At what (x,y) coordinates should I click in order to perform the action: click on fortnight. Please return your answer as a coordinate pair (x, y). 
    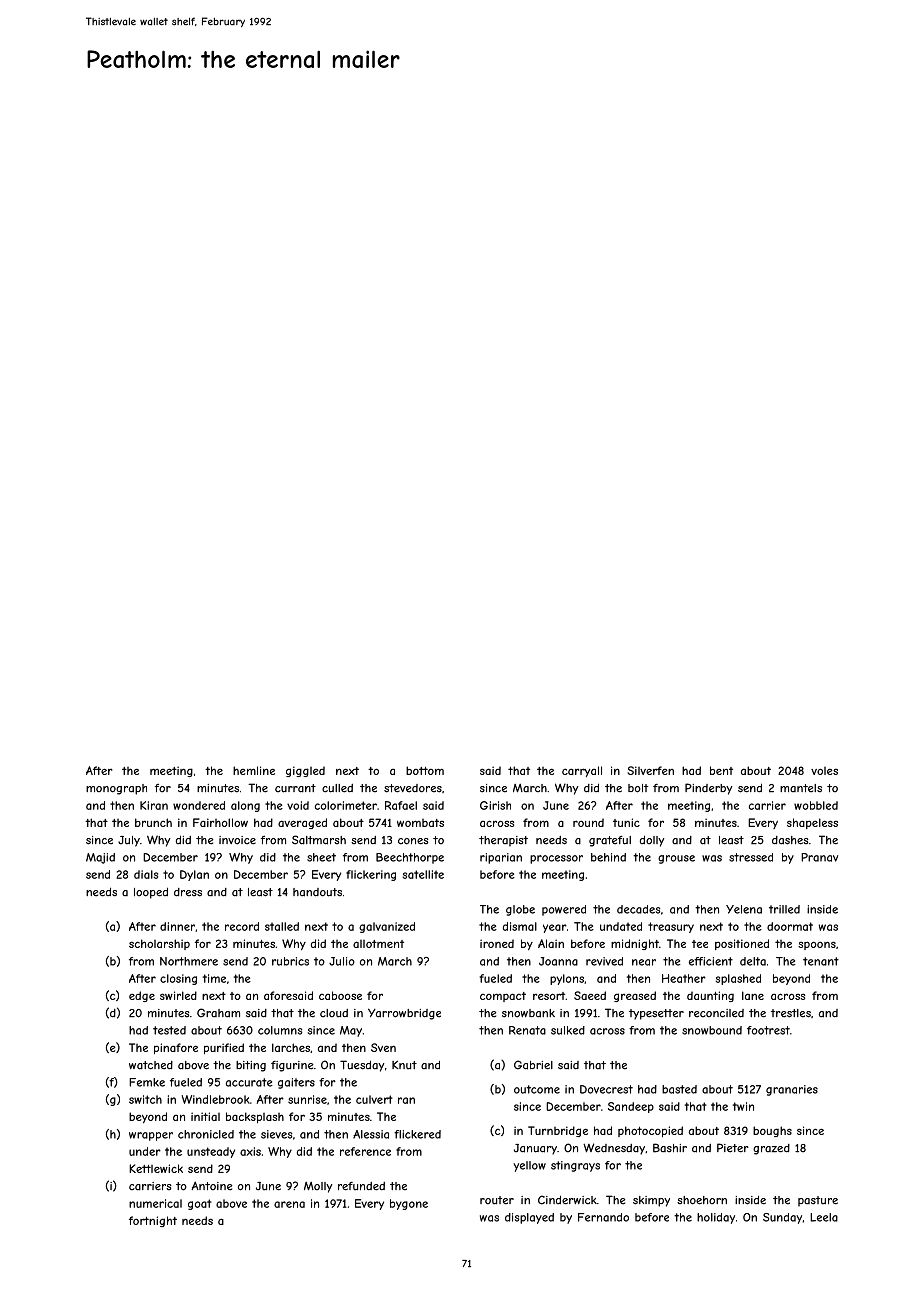
    Looking at the image, I should click on (153, 1221).
